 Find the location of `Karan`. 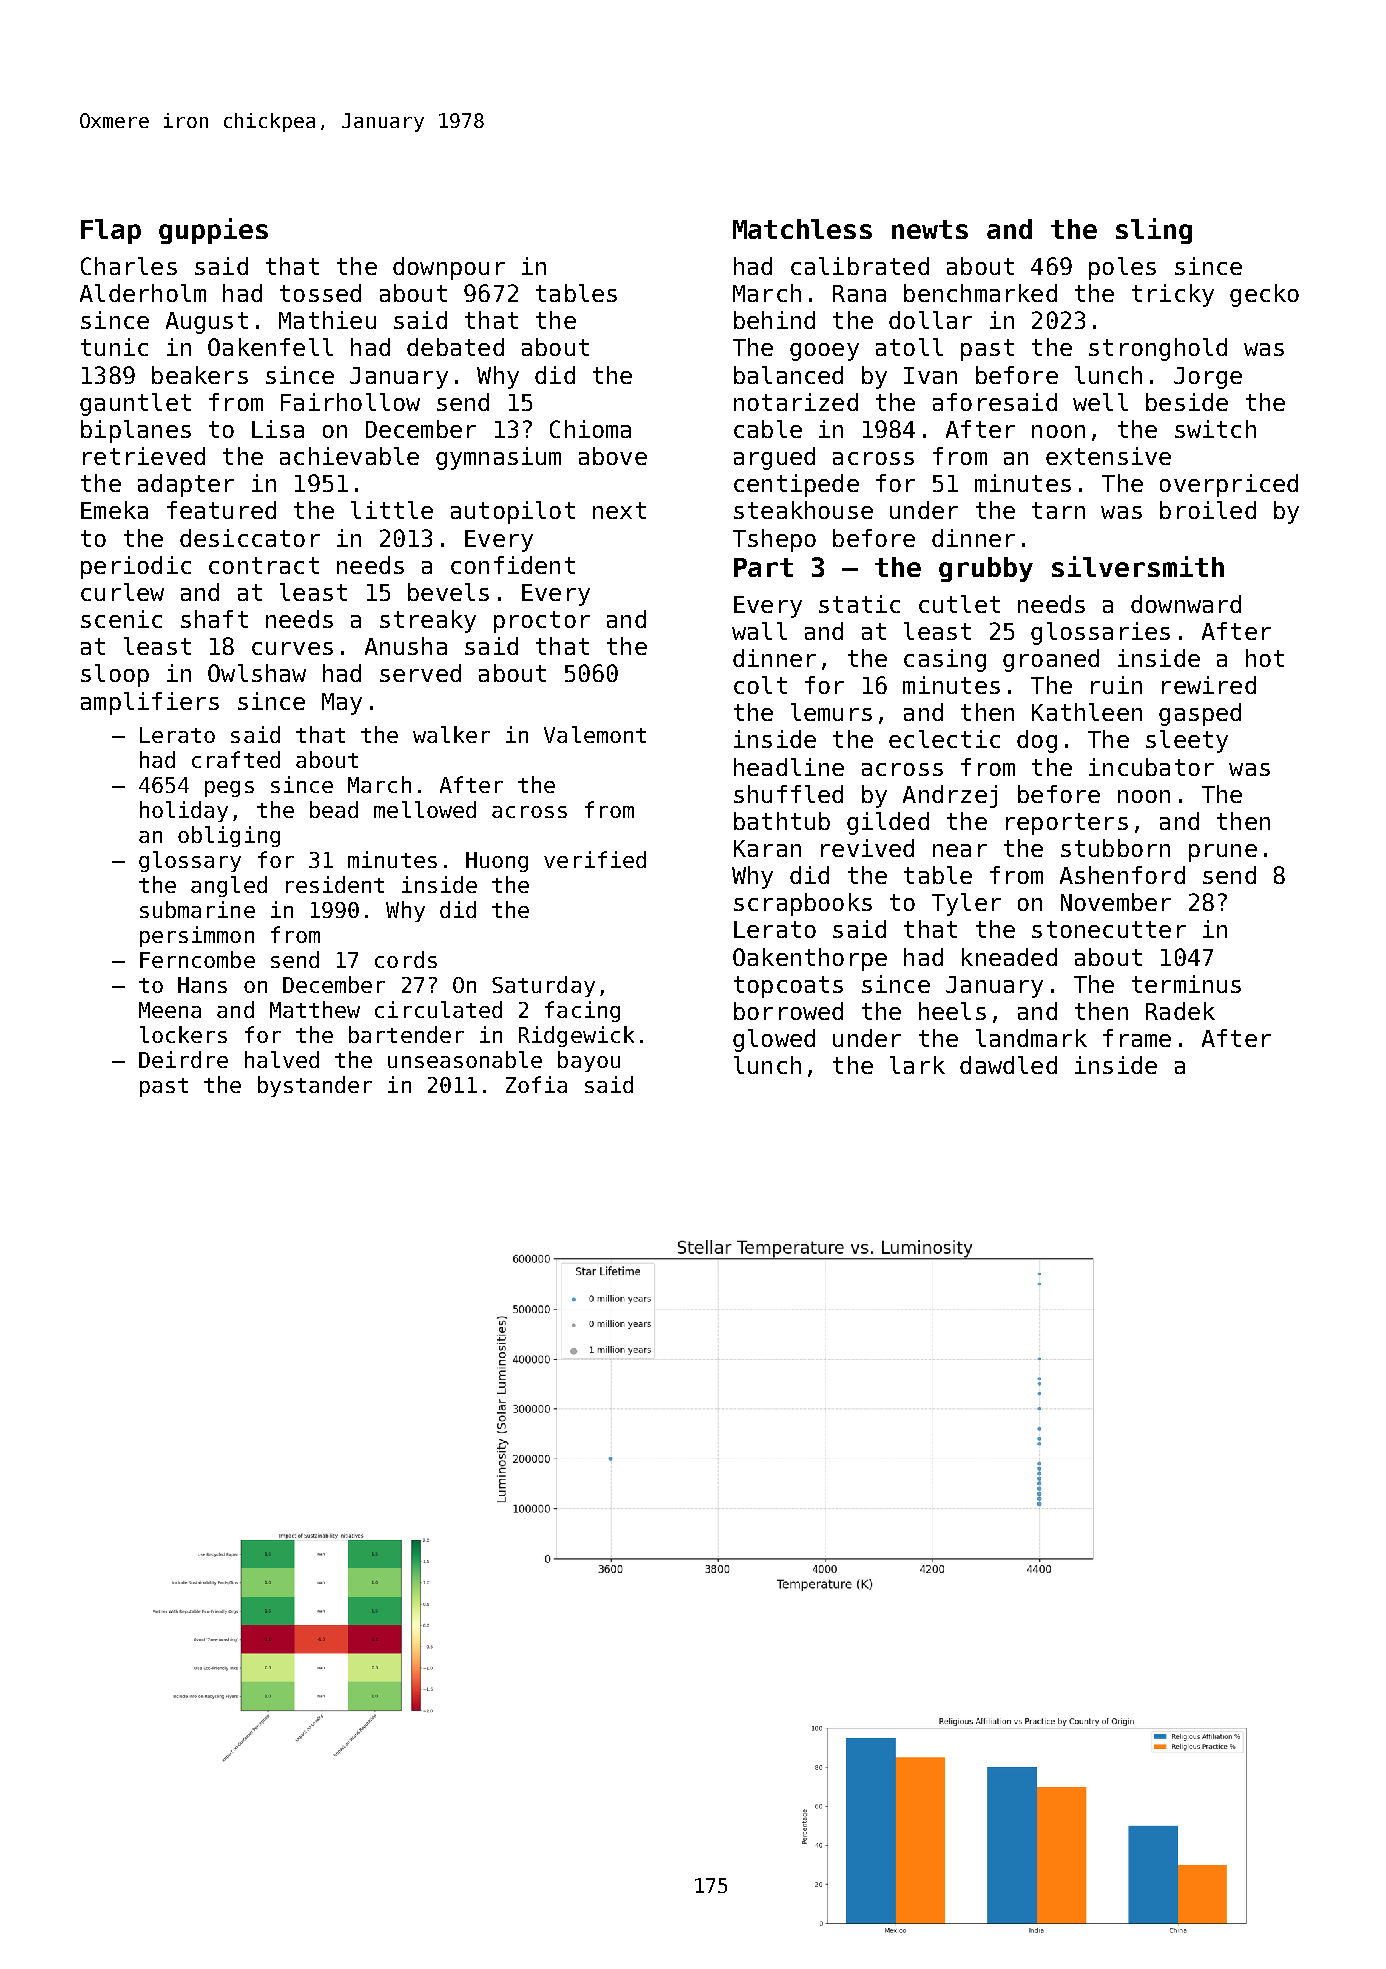

Karan is located at coordinates (767, 848).
